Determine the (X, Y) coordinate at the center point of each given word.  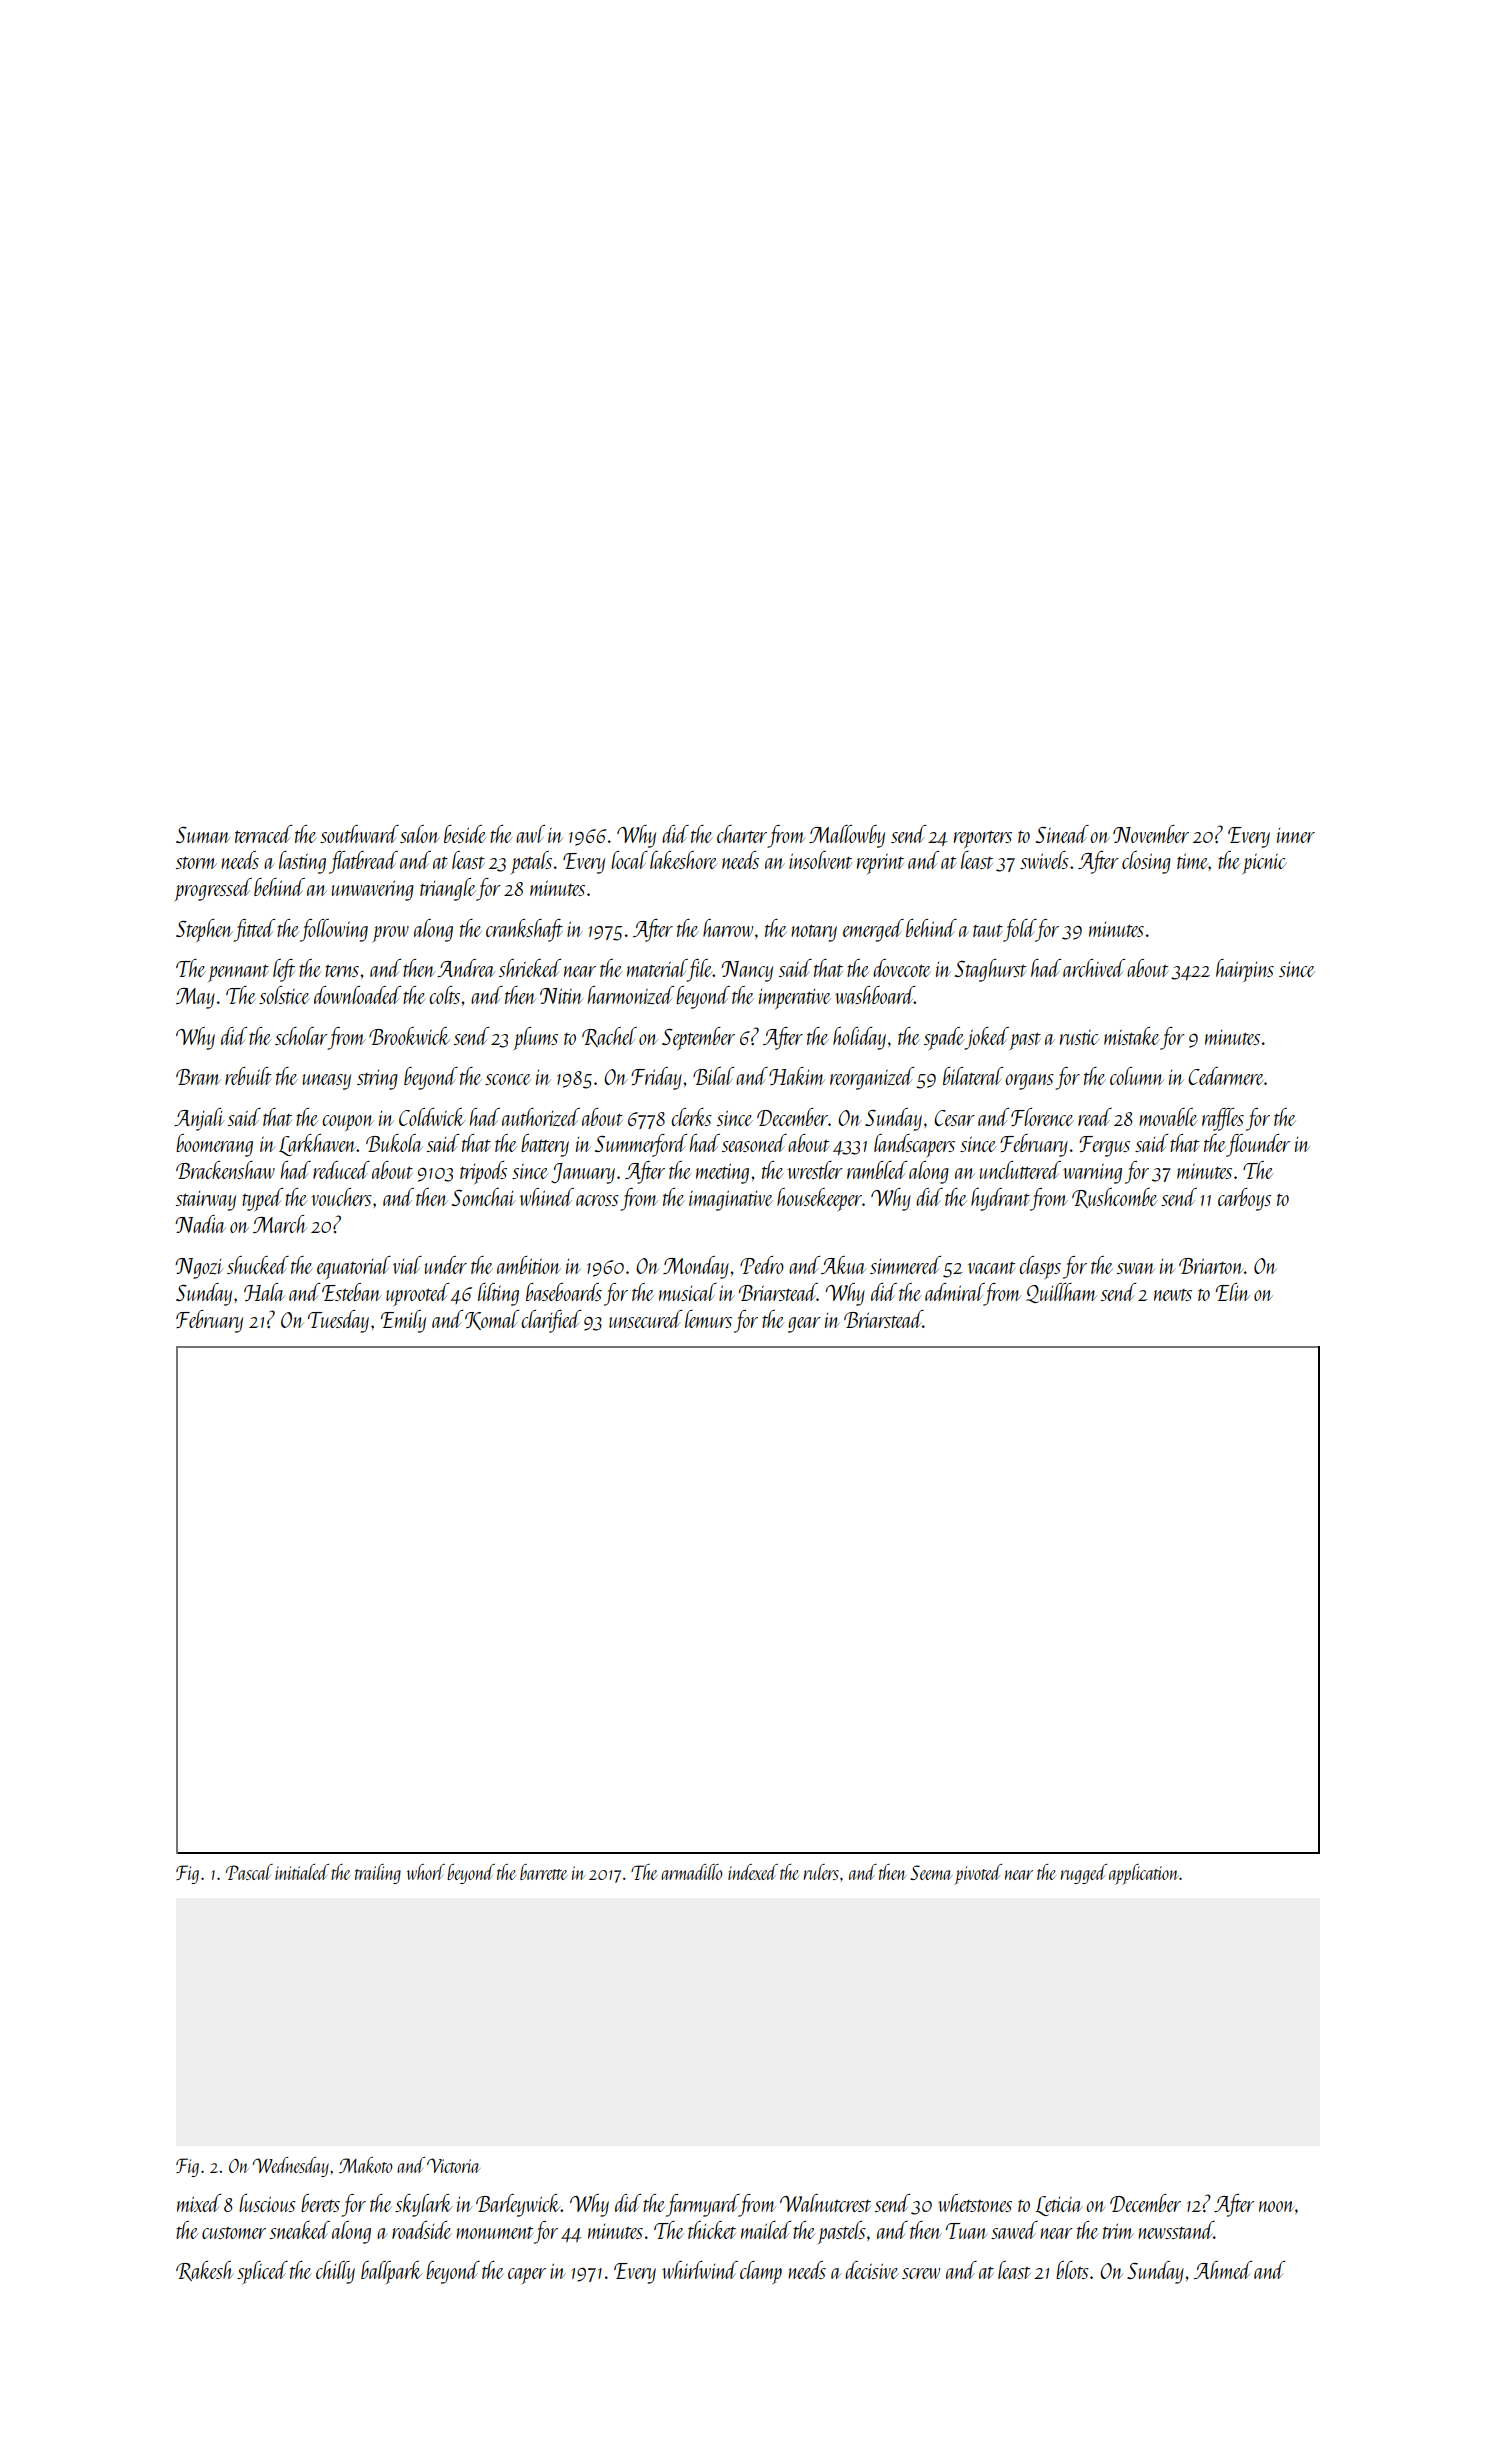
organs (1029, 1082)
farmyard (702, 2205)
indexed (753, 1872)
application (1144, 1874)
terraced (263, 834)
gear (804, 1325)
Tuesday (338, 1321)
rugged (1083, 1874)
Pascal (249, 1872)
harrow (728, 928)
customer (234, 2233)
